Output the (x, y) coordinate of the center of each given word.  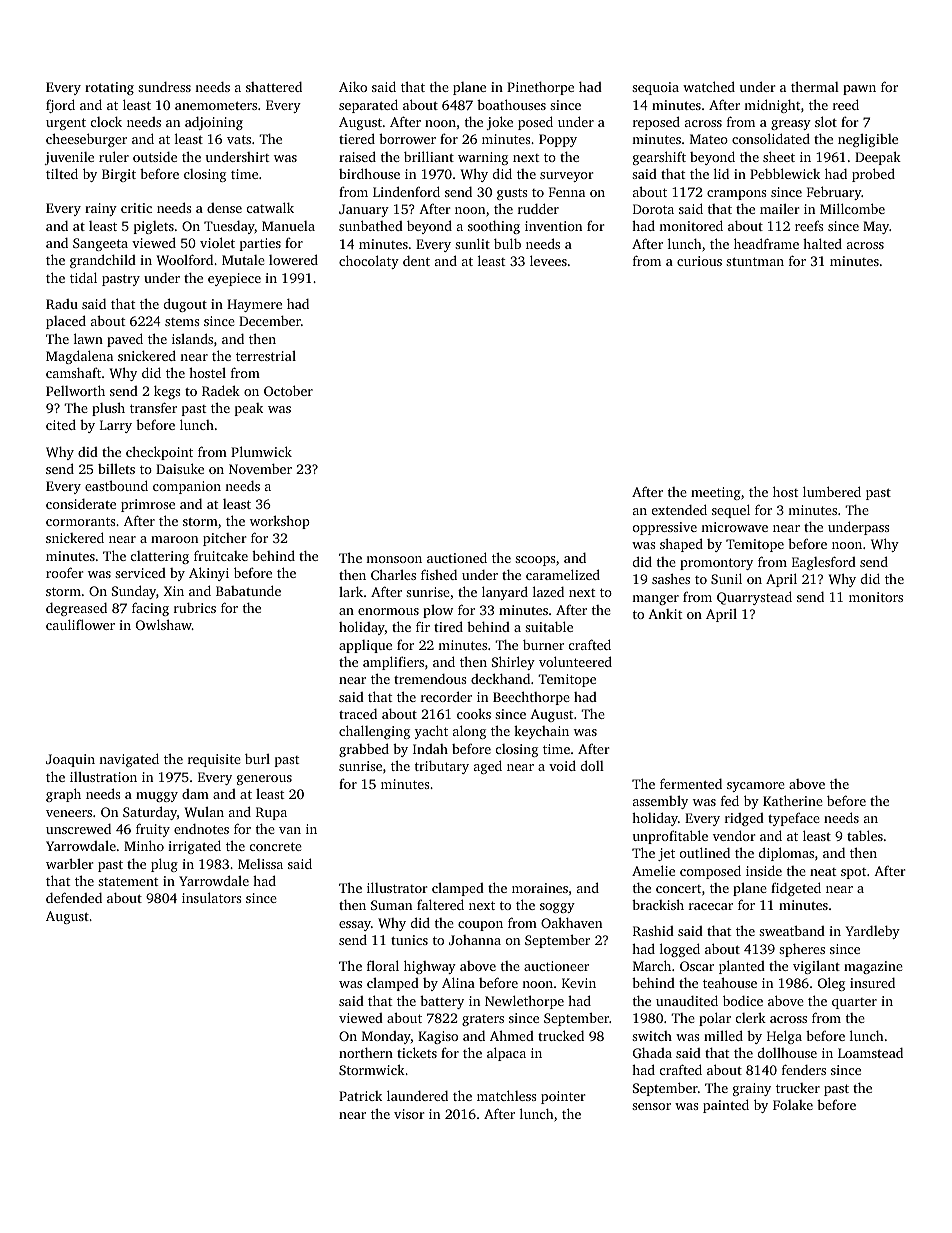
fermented (691, 783)
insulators (211, 897)
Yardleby (873, 932)
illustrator (397, 887)
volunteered (575, 661)
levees (548, 260)
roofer (65, 572)
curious (699, 261)
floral (383, 965)
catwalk (270, 207)
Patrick (360, 1096)
